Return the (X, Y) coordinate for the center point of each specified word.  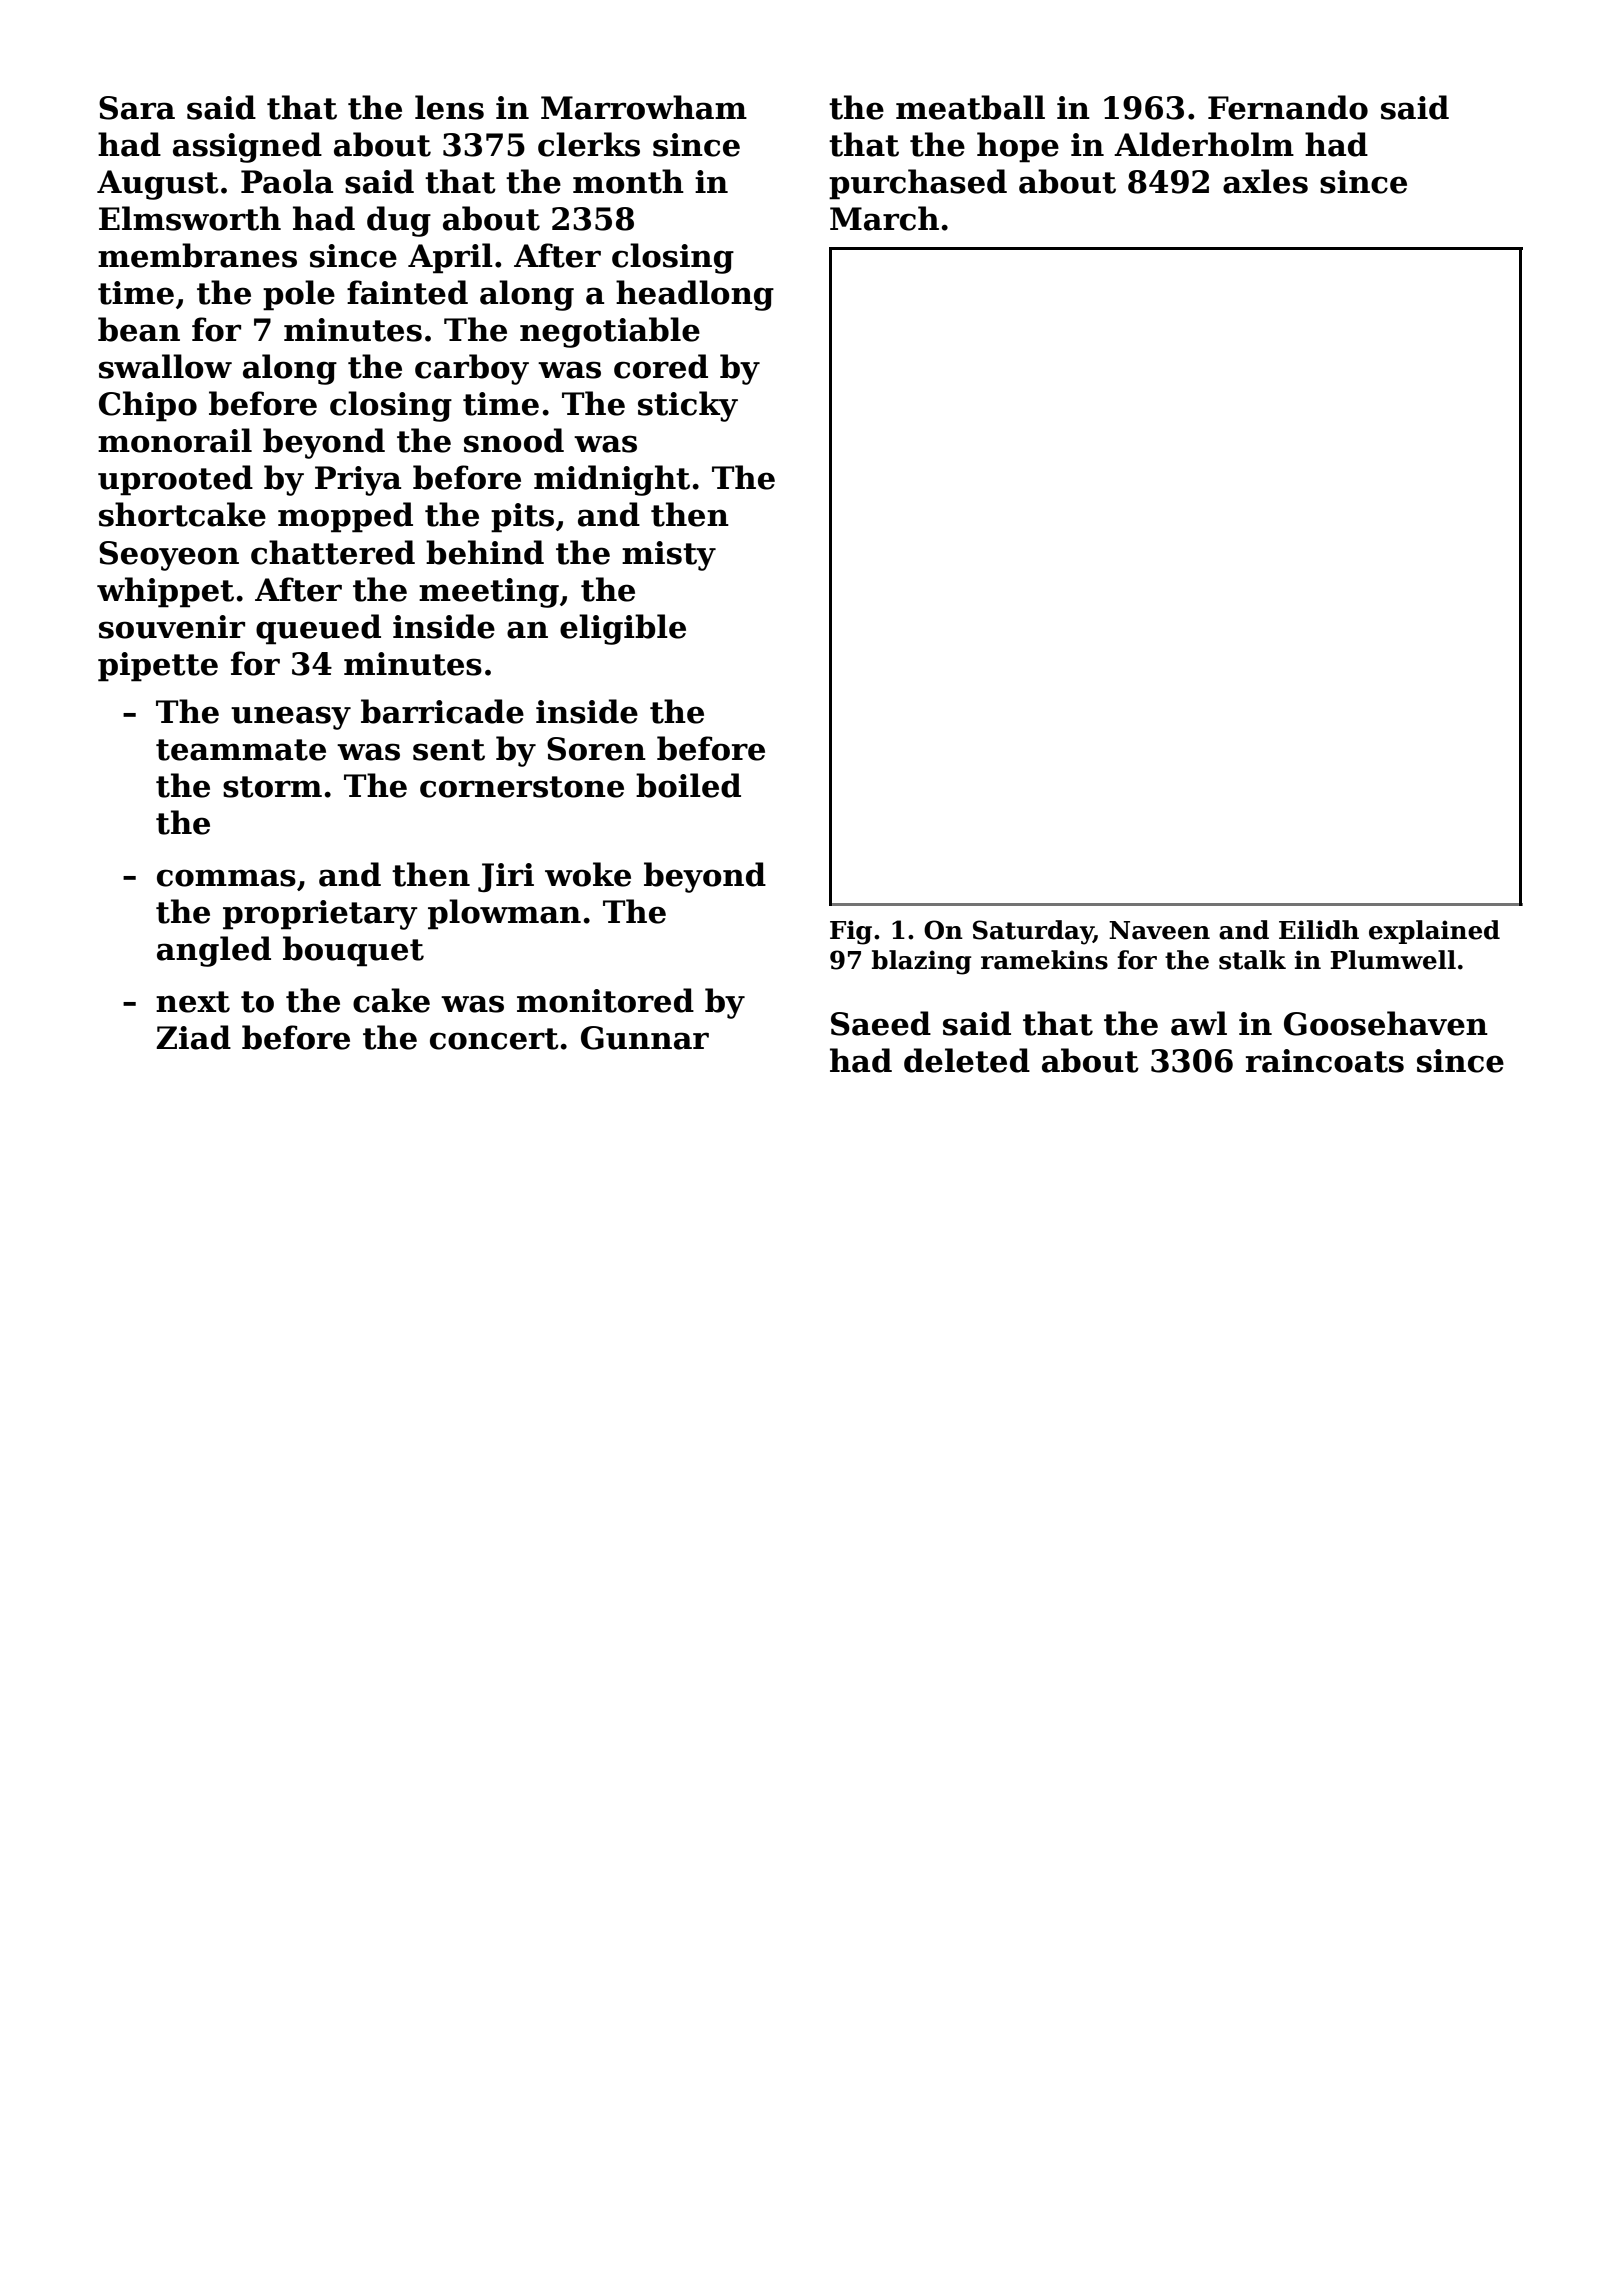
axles (1265, 181)
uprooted (175, 480)
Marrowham (644, 107)
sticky (688, 406)
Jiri (506, 877)
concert (494, 1039)
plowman (504, 914)
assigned (247, 147)
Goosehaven (1386, 1023)
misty (669, 556)
